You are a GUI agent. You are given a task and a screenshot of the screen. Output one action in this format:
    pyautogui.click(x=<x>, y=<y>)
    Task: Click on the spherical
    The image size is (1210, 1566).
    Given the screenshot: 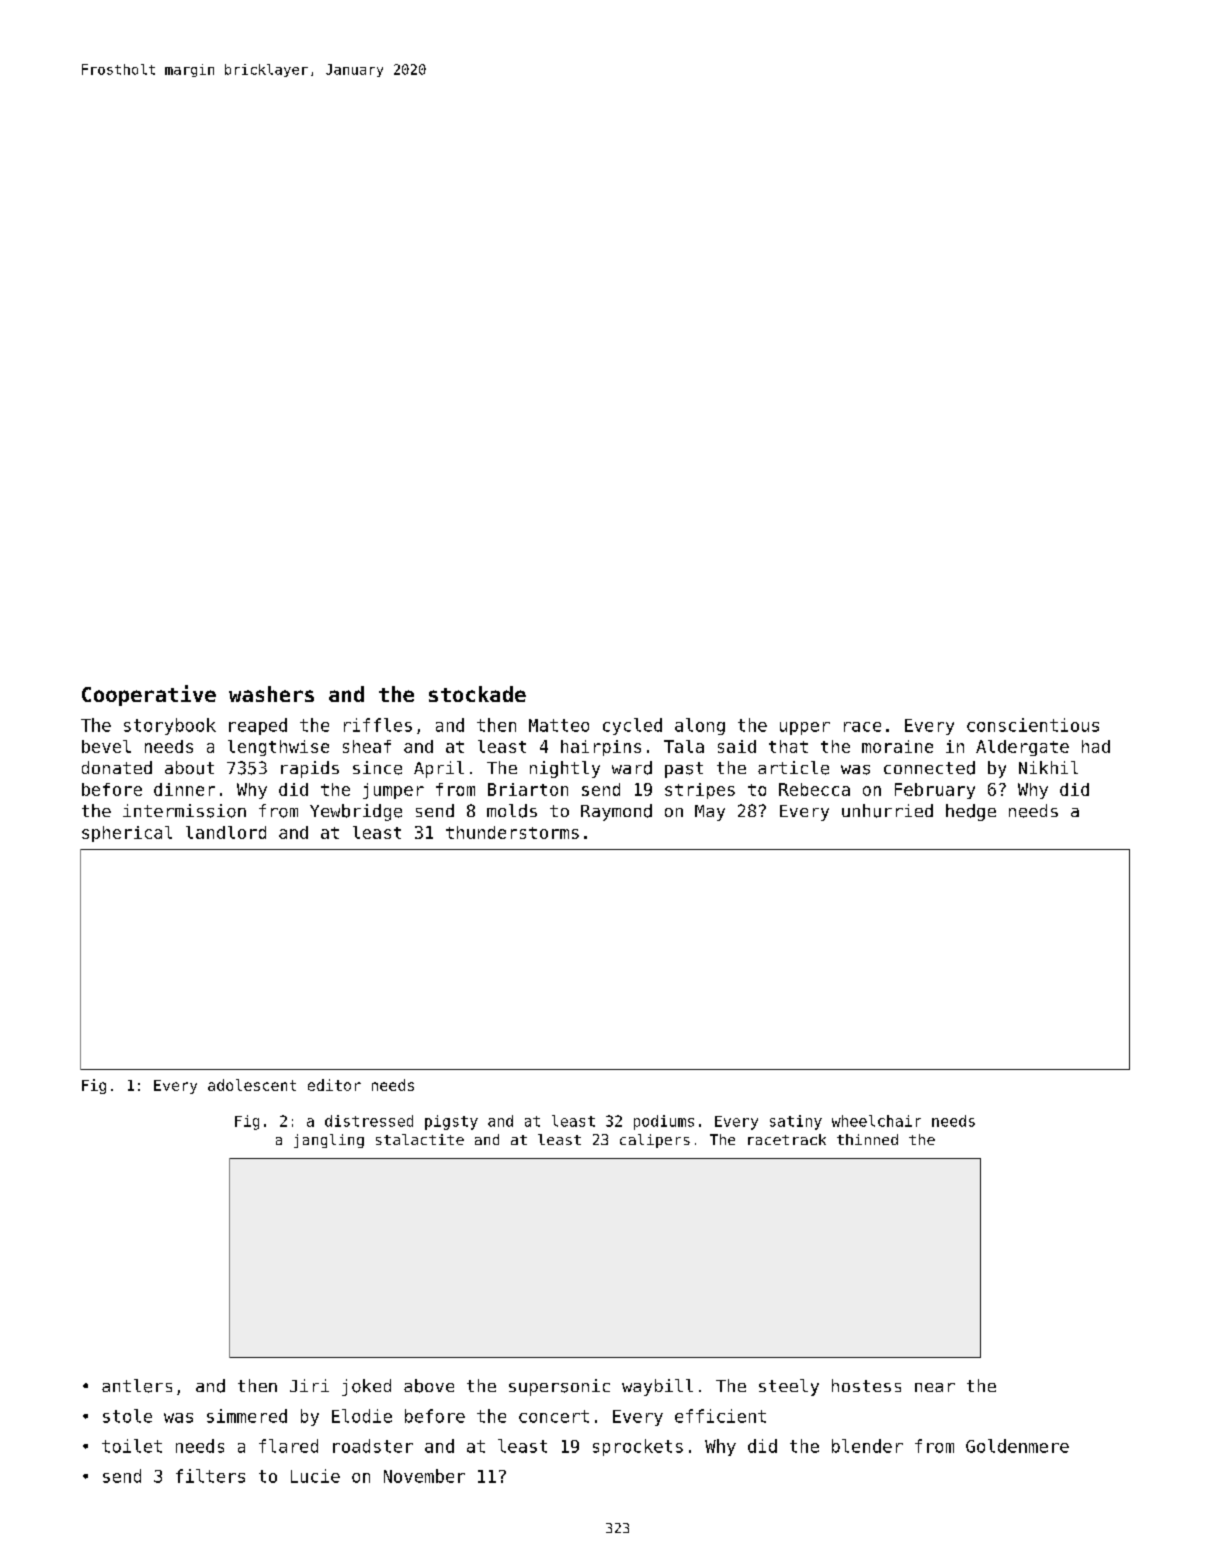 What is the action you would take?
    pyautogui.click(x=127, y=834)
